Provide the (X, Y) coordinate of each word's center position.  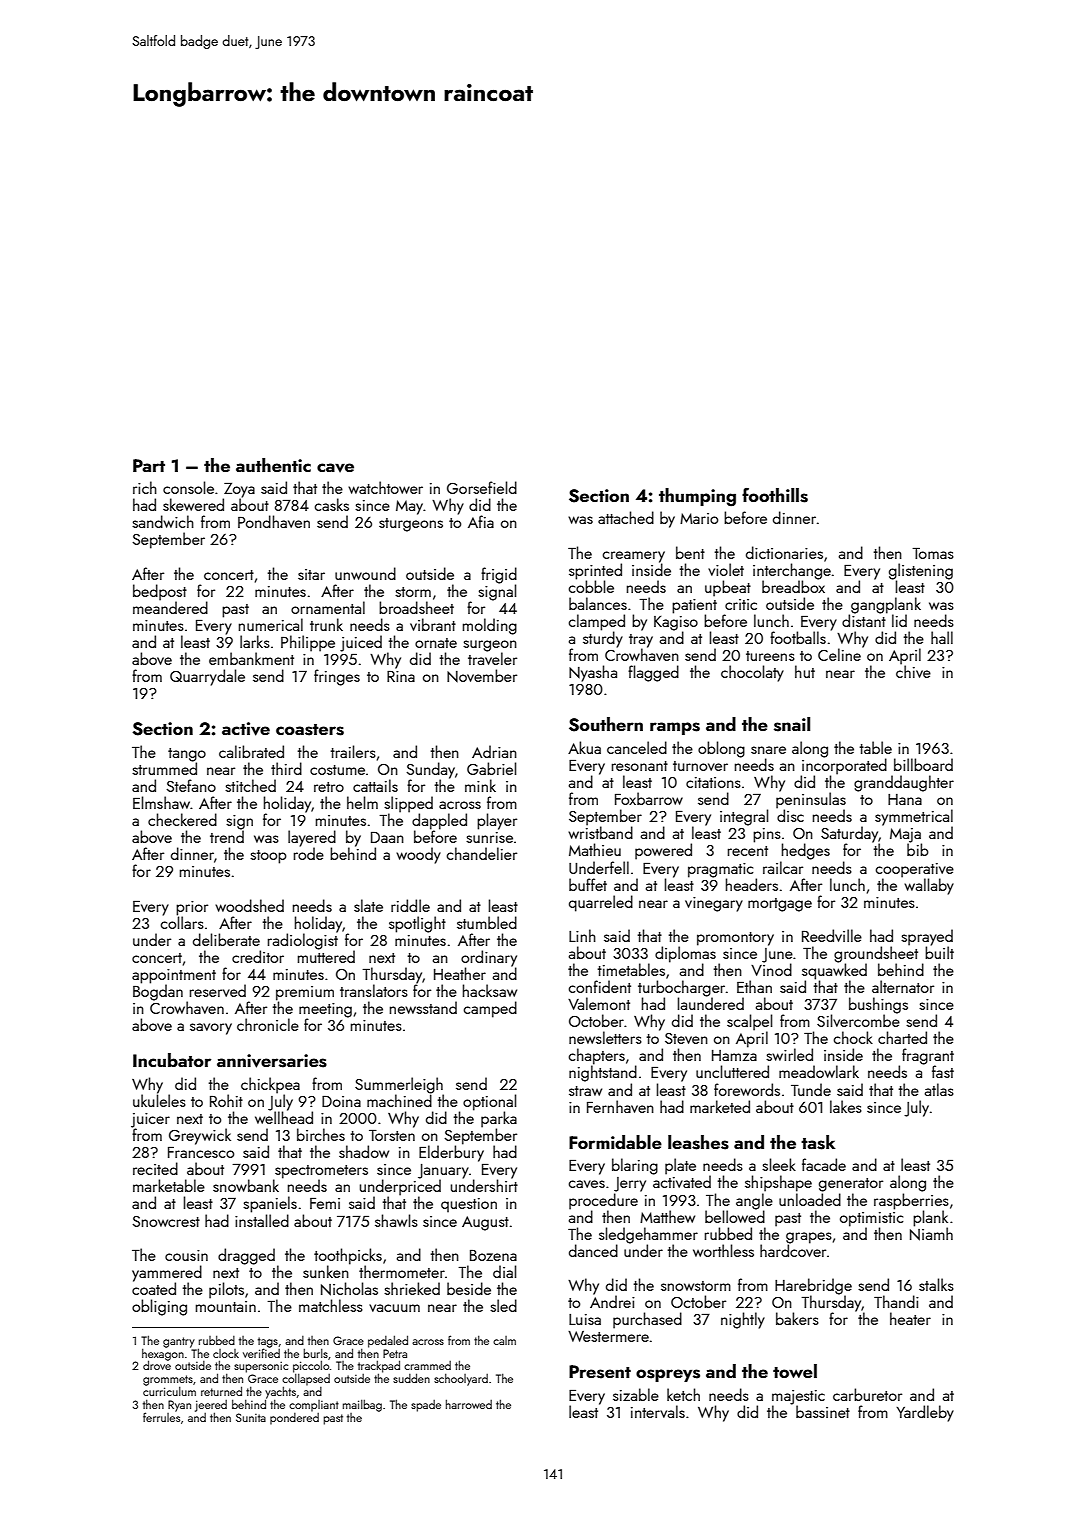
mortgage (780, 905)
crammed (427, 1365)
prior (192, 908)
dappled (439, 821)
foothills (775, 495)
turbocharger (681, 988)
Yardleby (925, 1413)
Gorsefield (482, 487)
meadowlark (819, 1071)
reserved (218, 990)
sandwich (163, 521)
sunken (326, 1271)
